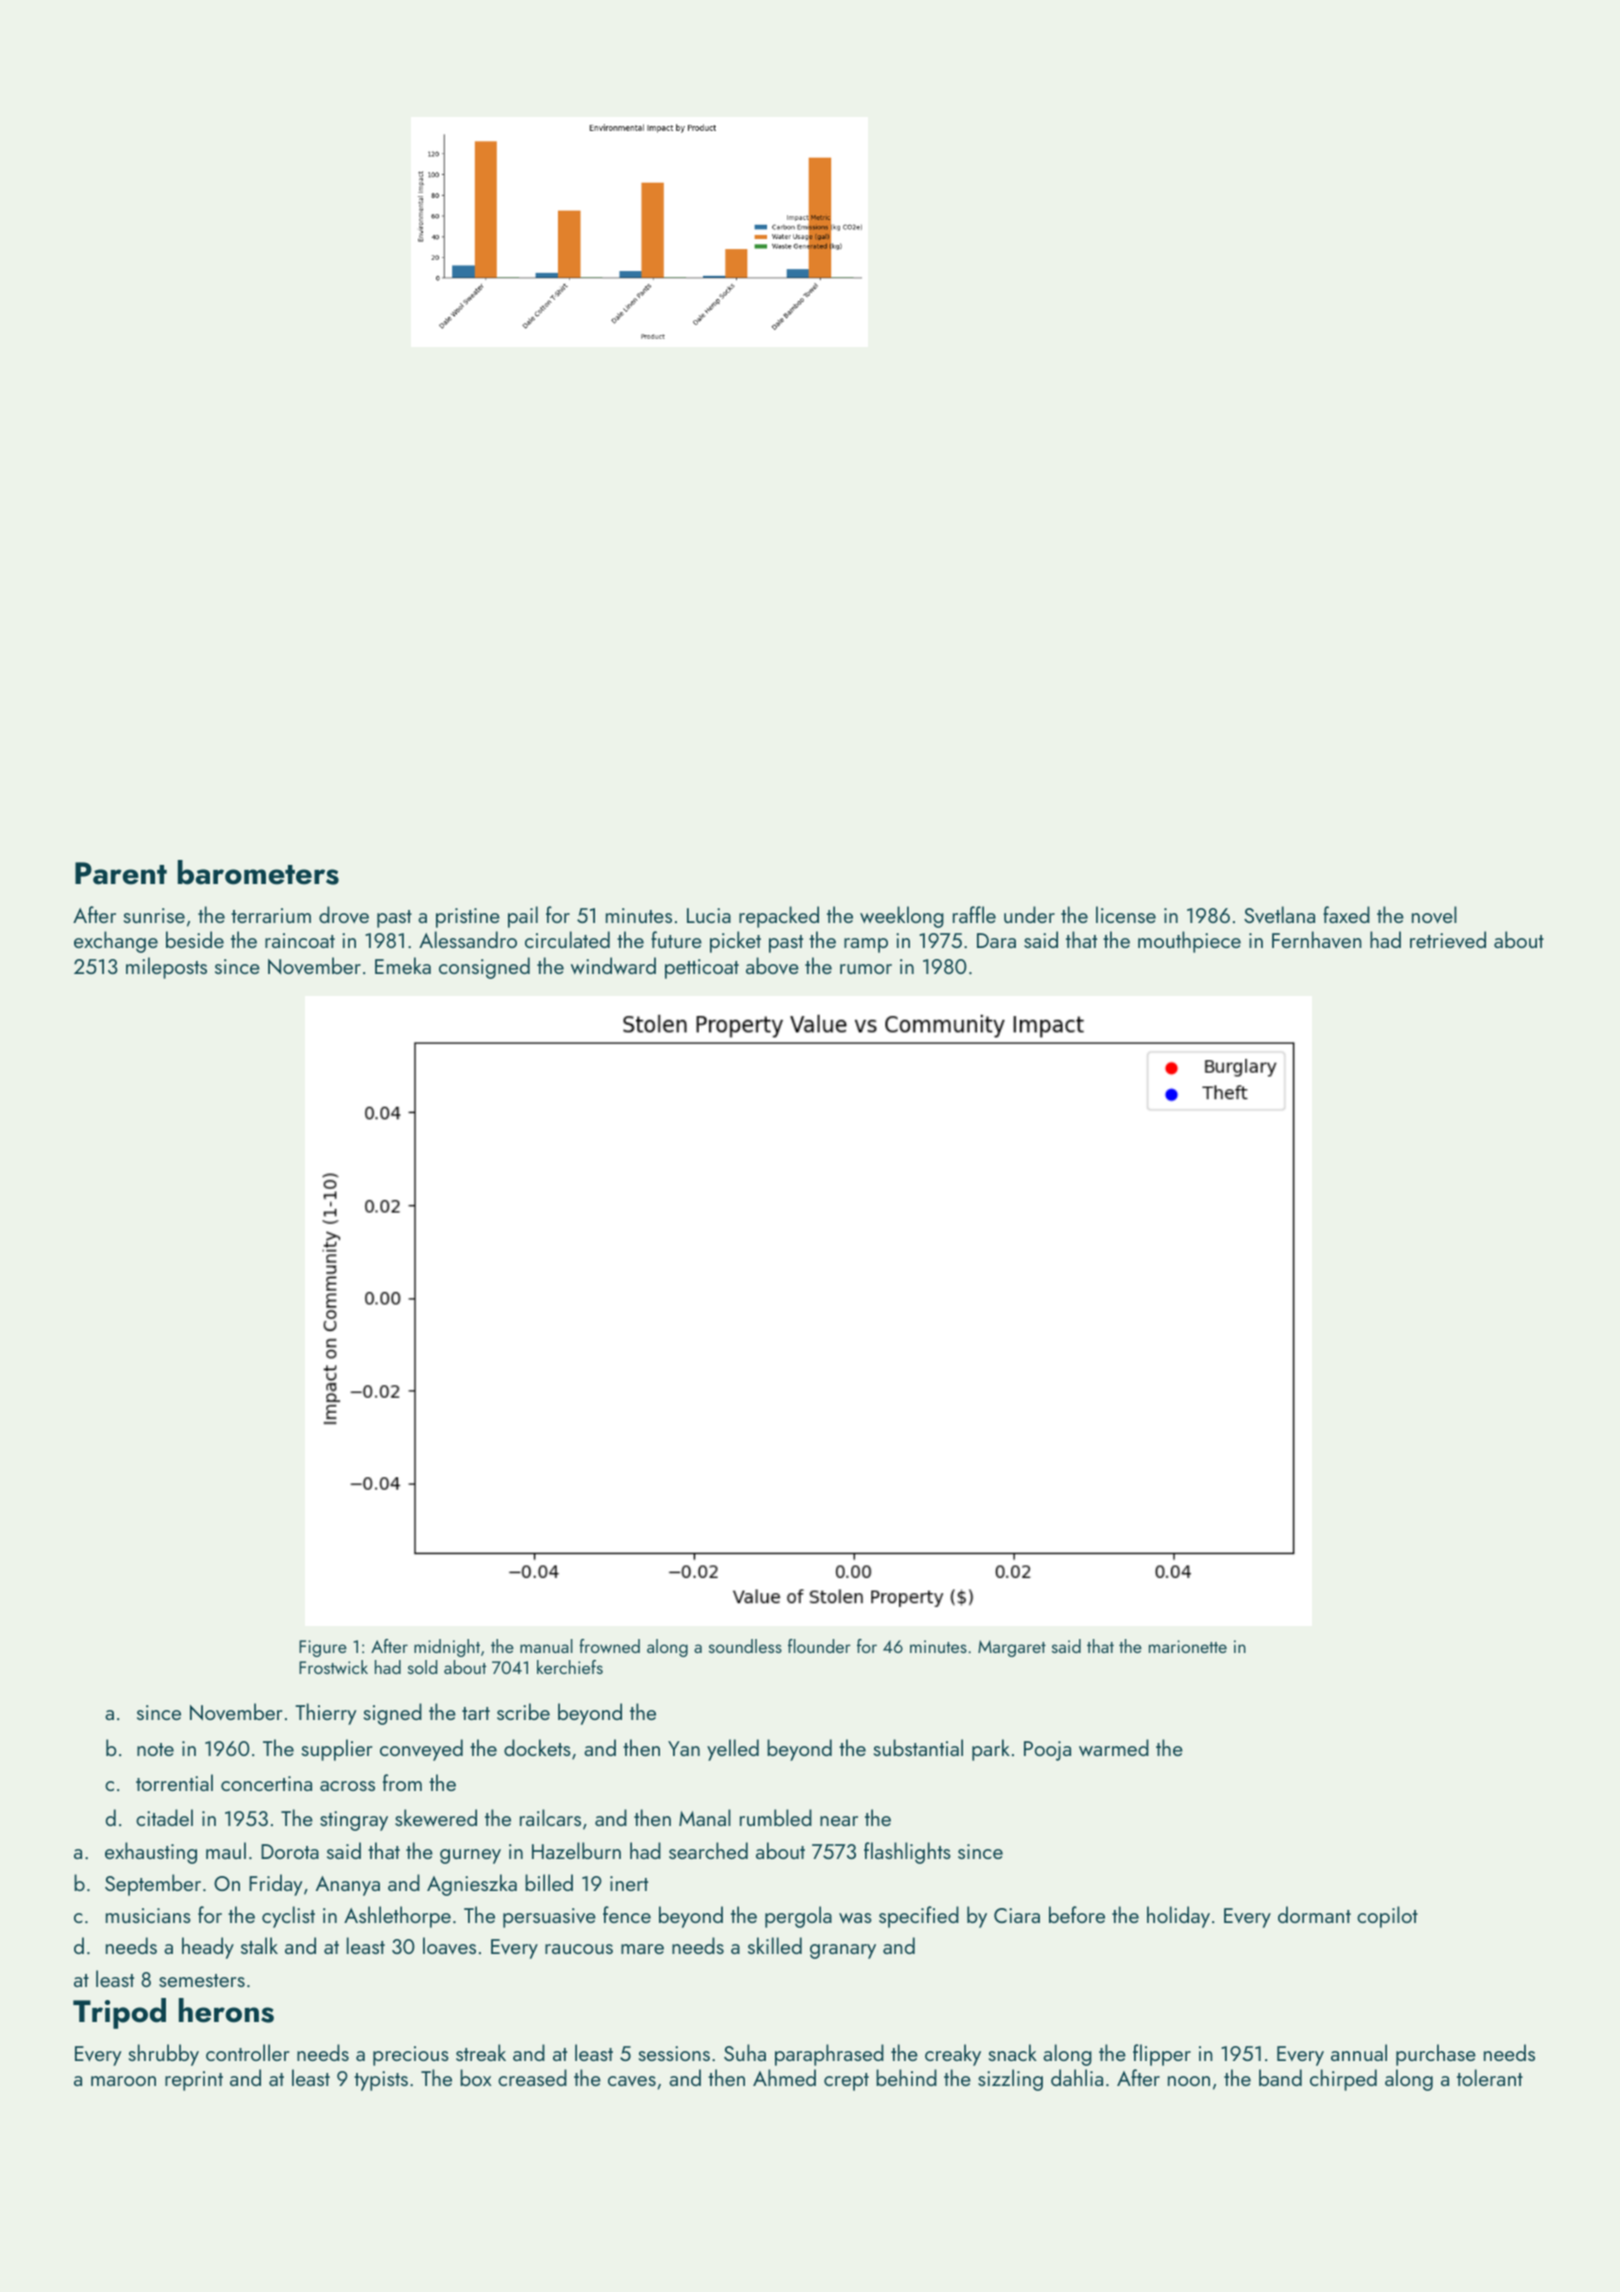  Describe the element at coordinates (784, 2077) in the image. I see `Ahmed` at that location.
